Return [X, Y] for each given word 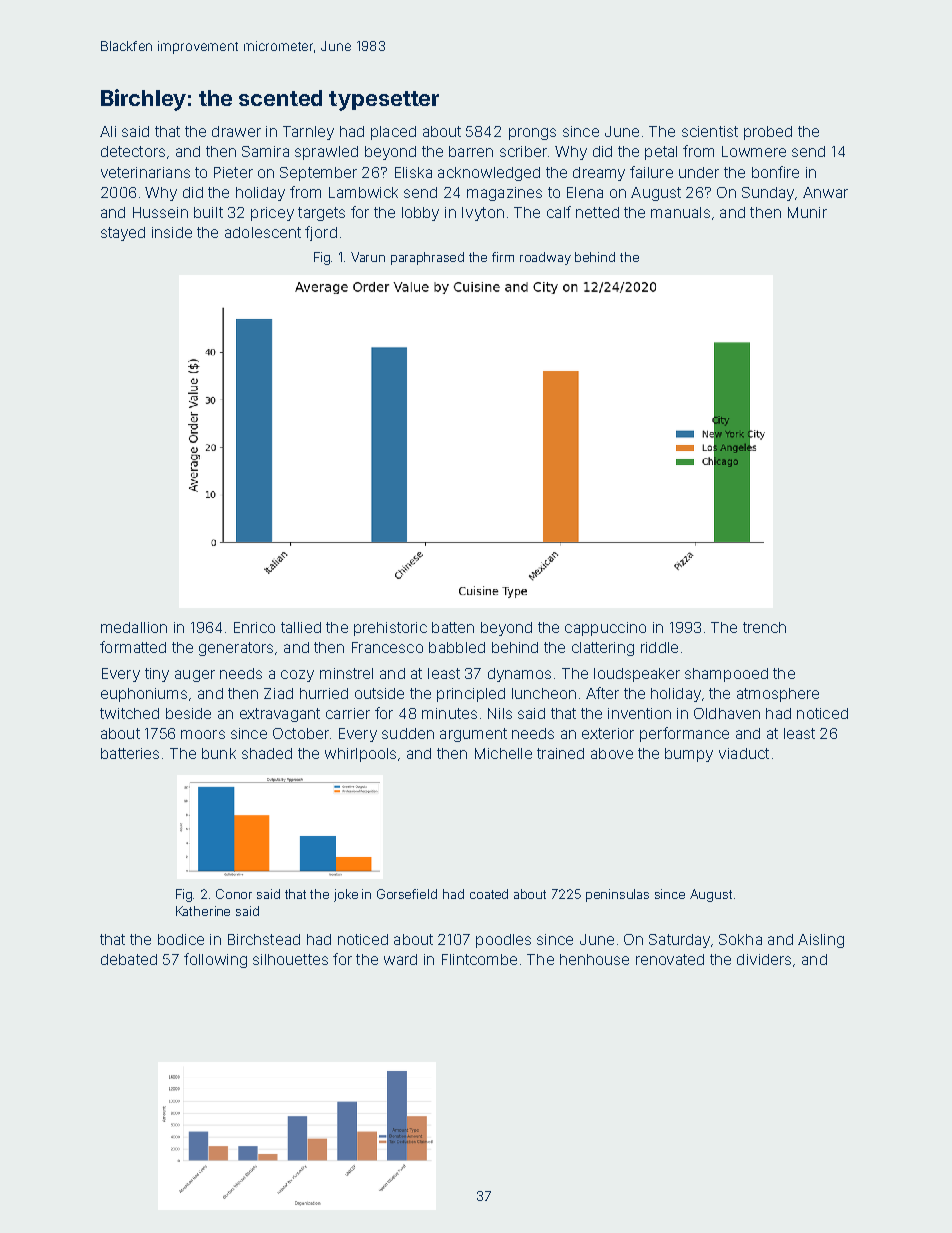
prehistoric [390, 629]
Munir [807, 212]
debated [129, 959]
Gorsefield [407, 894]
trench [764, 627]
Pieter [233, 172]
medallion [134, 627]
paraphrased [427, 258]
